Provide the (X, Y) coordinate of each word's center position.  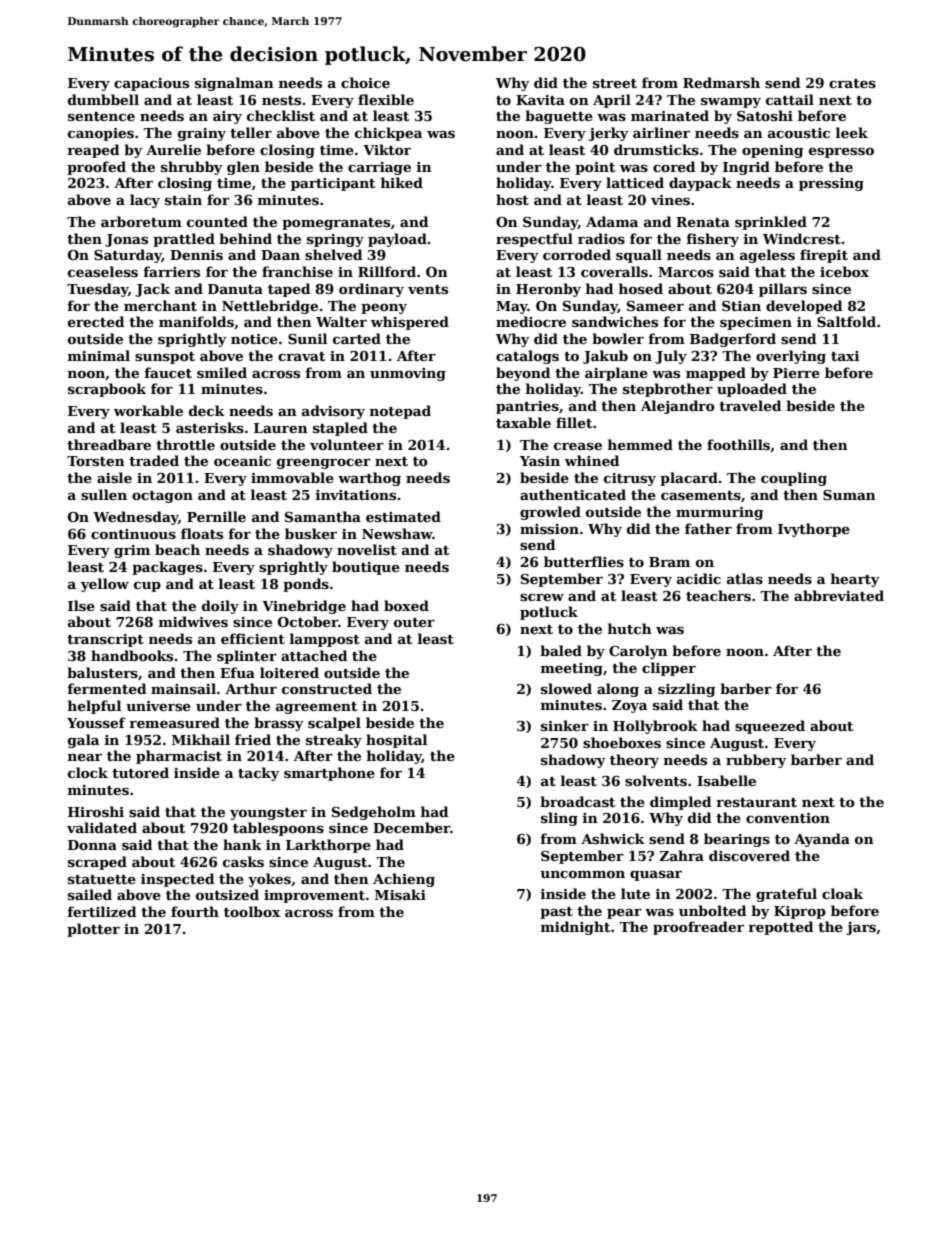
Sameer (655, 306)
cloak (842, 893)
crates (852, 83)
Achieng (404, 880)
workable (148, 410)
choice (365, 82)
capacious (151, 84)
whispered (410, 323)
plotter (93, 930)
